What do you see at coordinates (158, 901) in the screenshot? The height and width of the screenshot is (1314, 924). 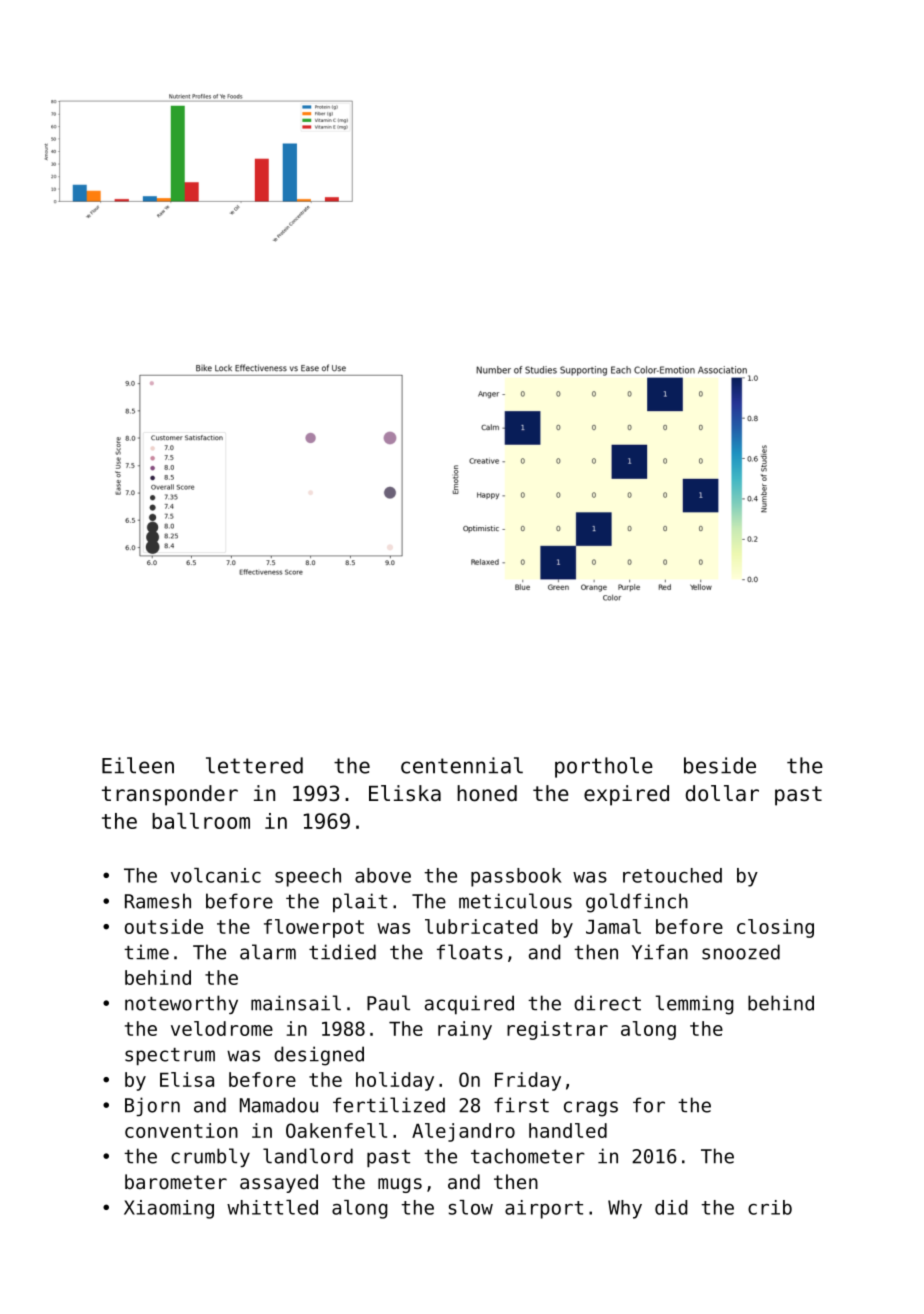 I see `Ramesh` at bounding box center [158, 901].
